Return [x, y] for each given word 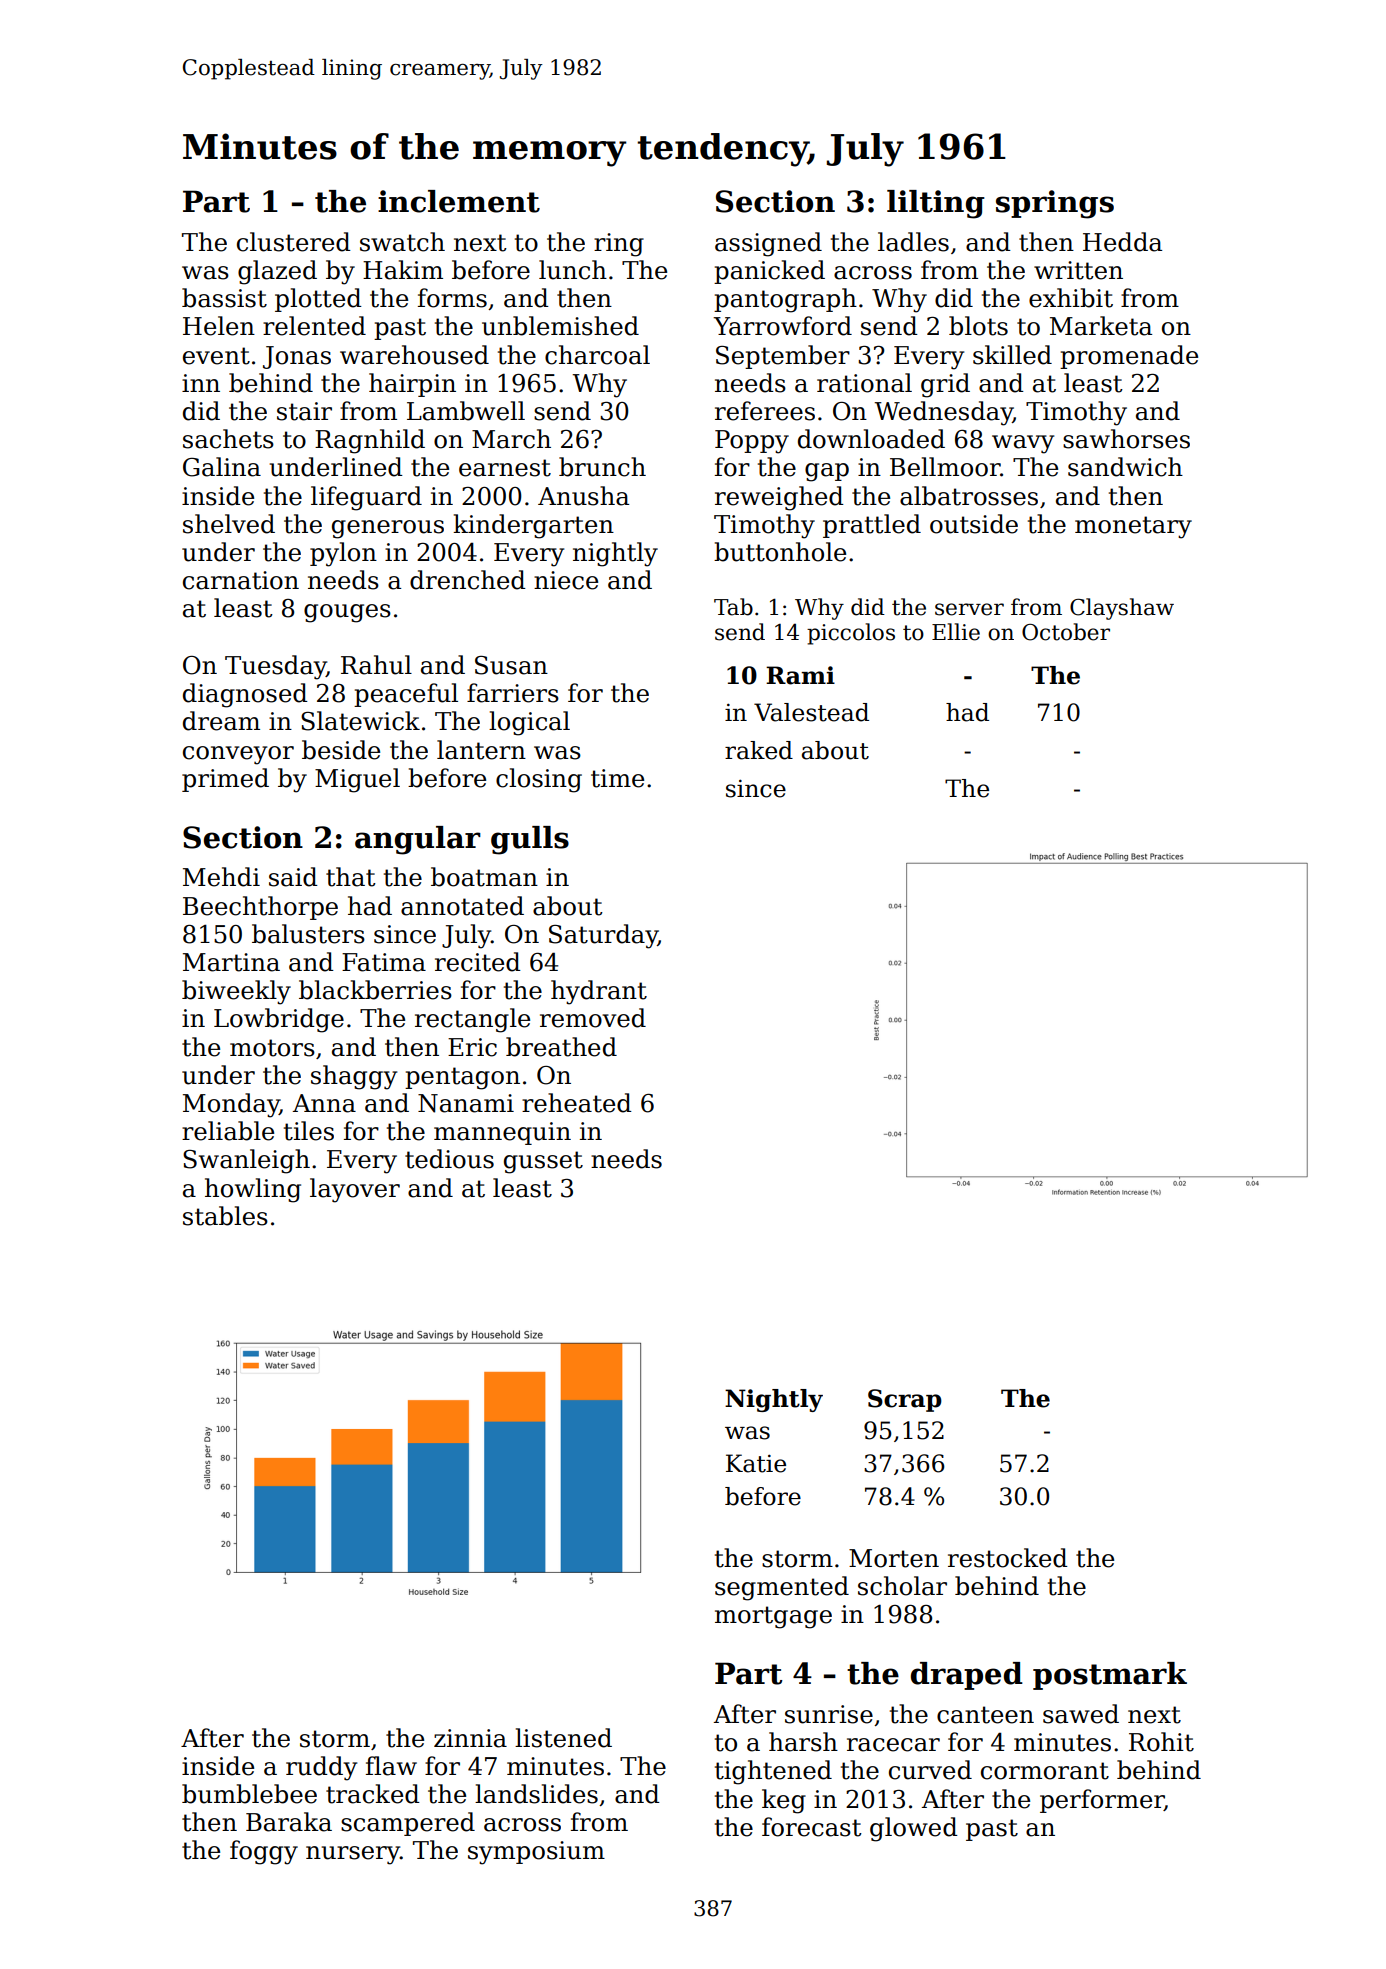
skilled [1012, 355]
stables [225, 1216]
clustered [294, 242]
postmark [1110, 1676]
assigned [768, 244]
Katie [756, 1463]
